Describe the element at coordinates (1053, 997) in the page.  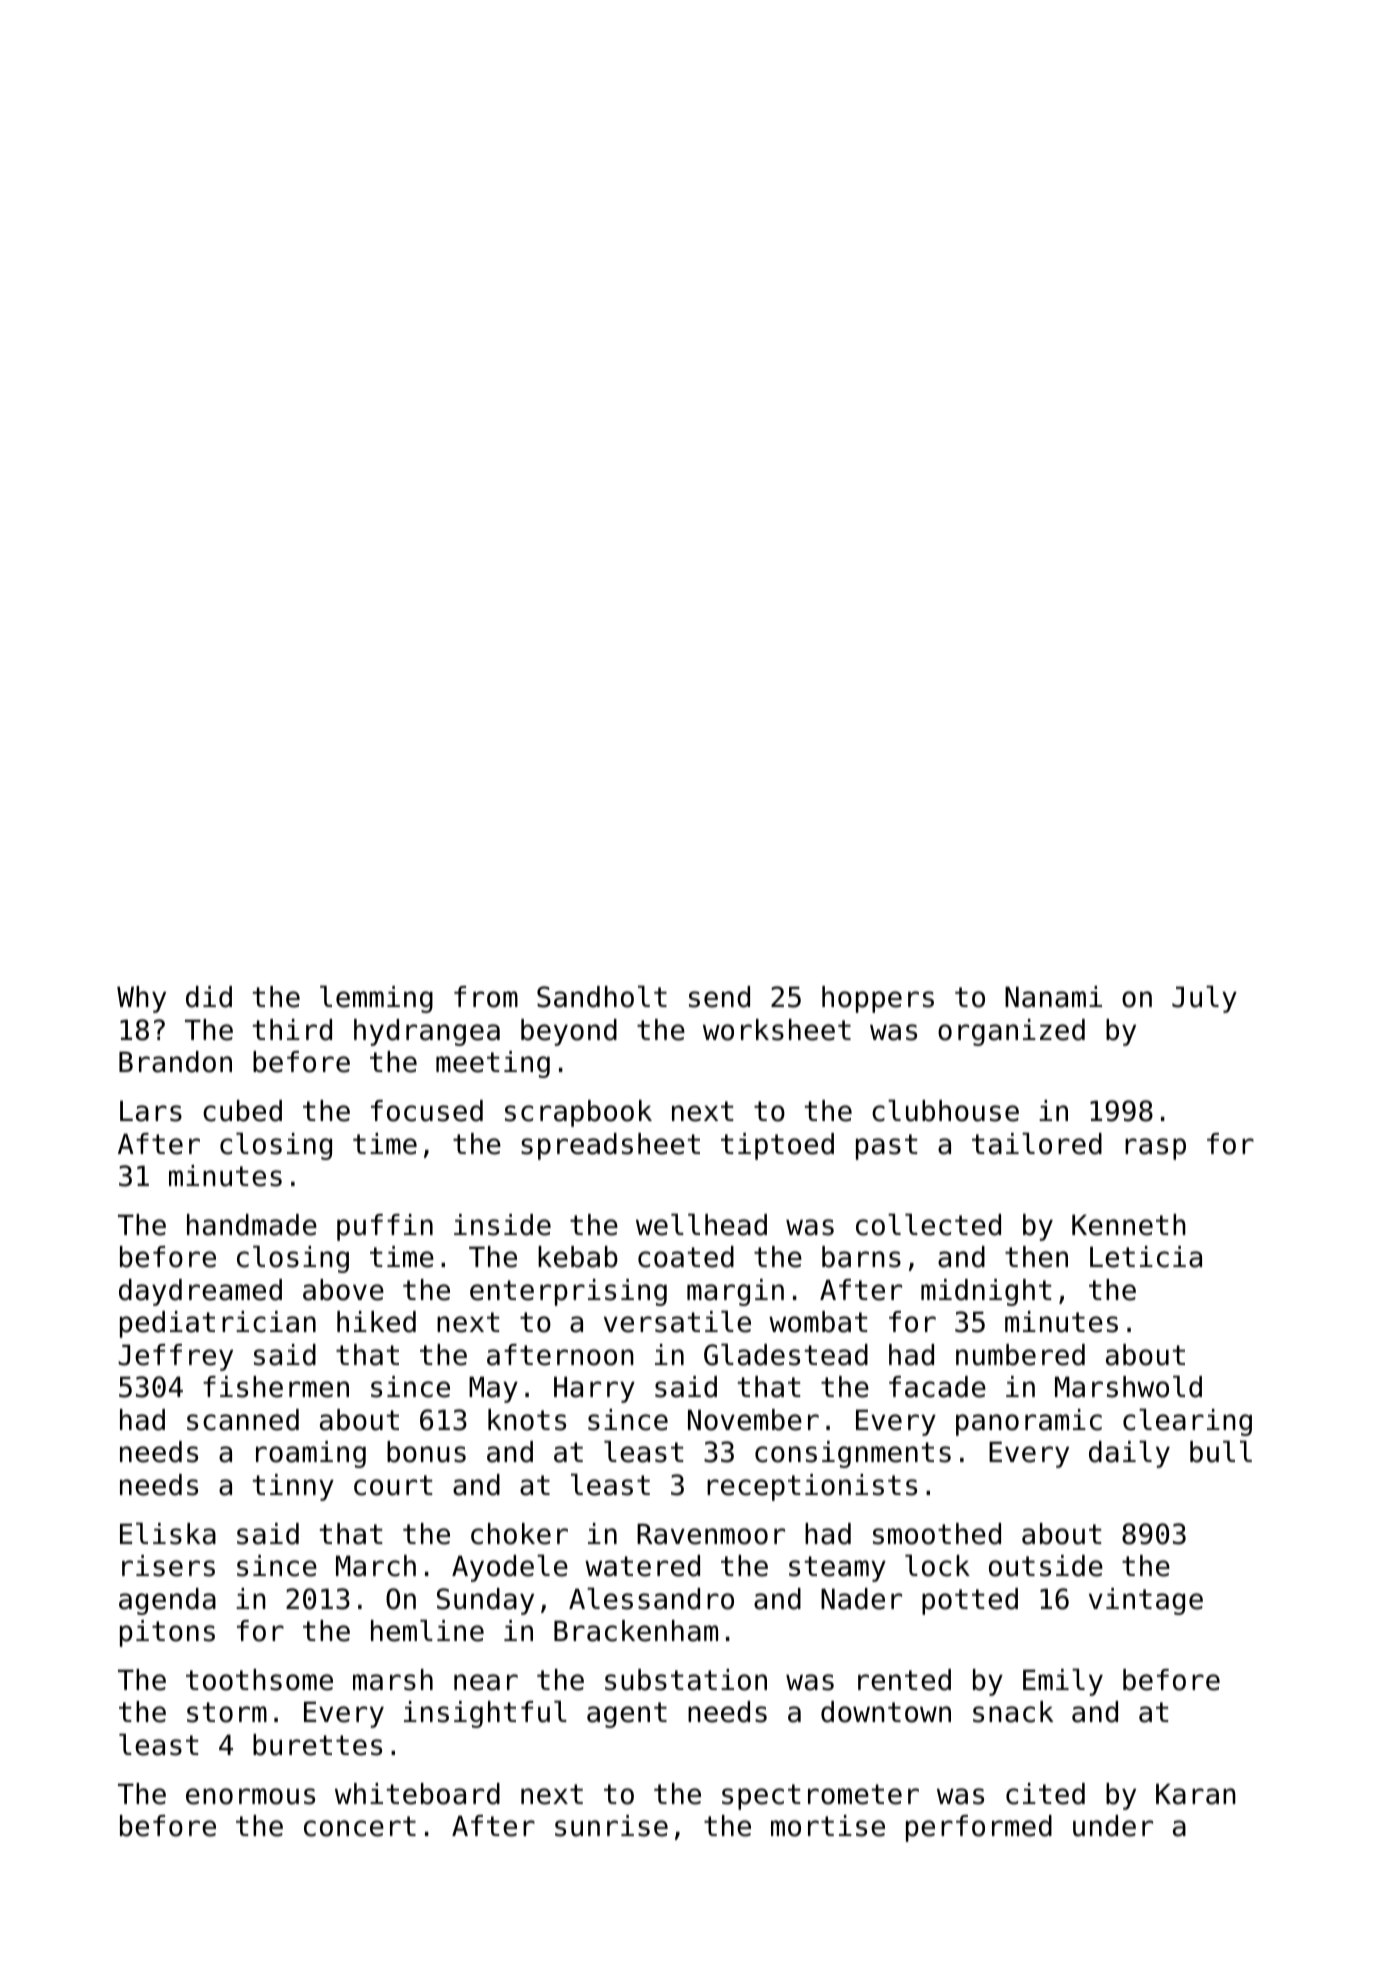
I see `Nanami` at that location.
